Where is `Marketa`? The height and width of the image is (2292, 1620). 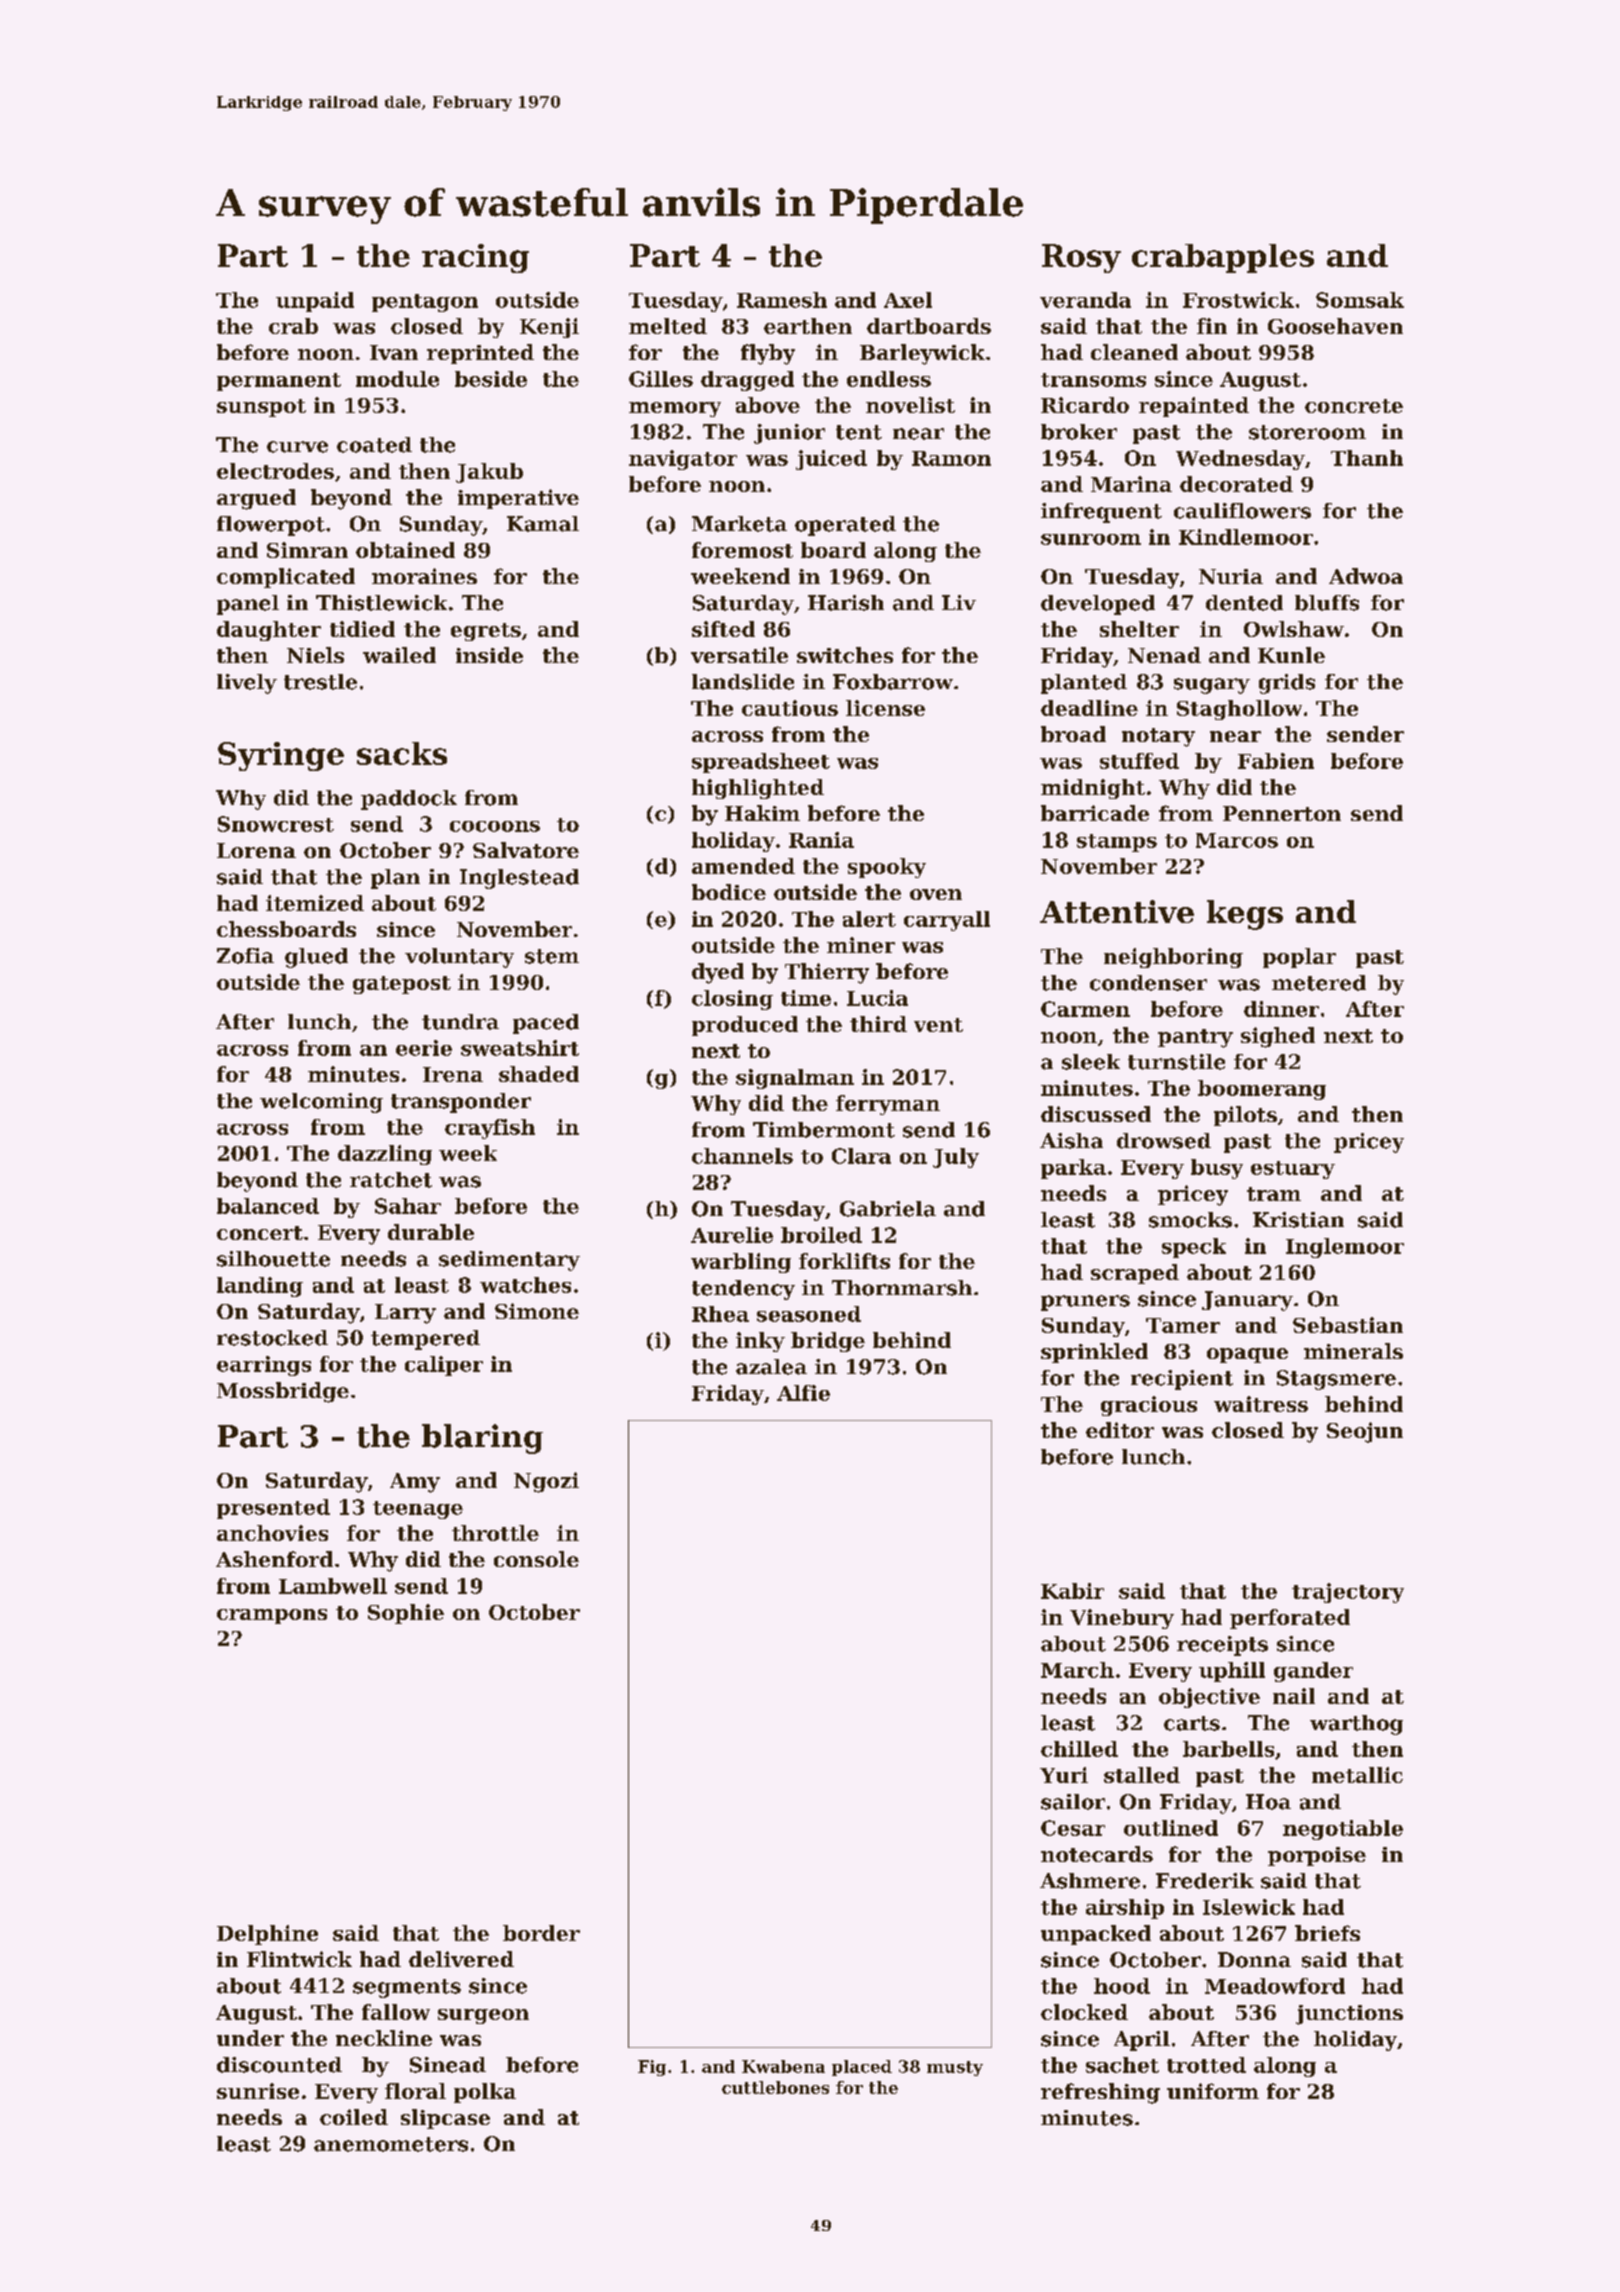
Marketa is located at coordinates (739, 524).
